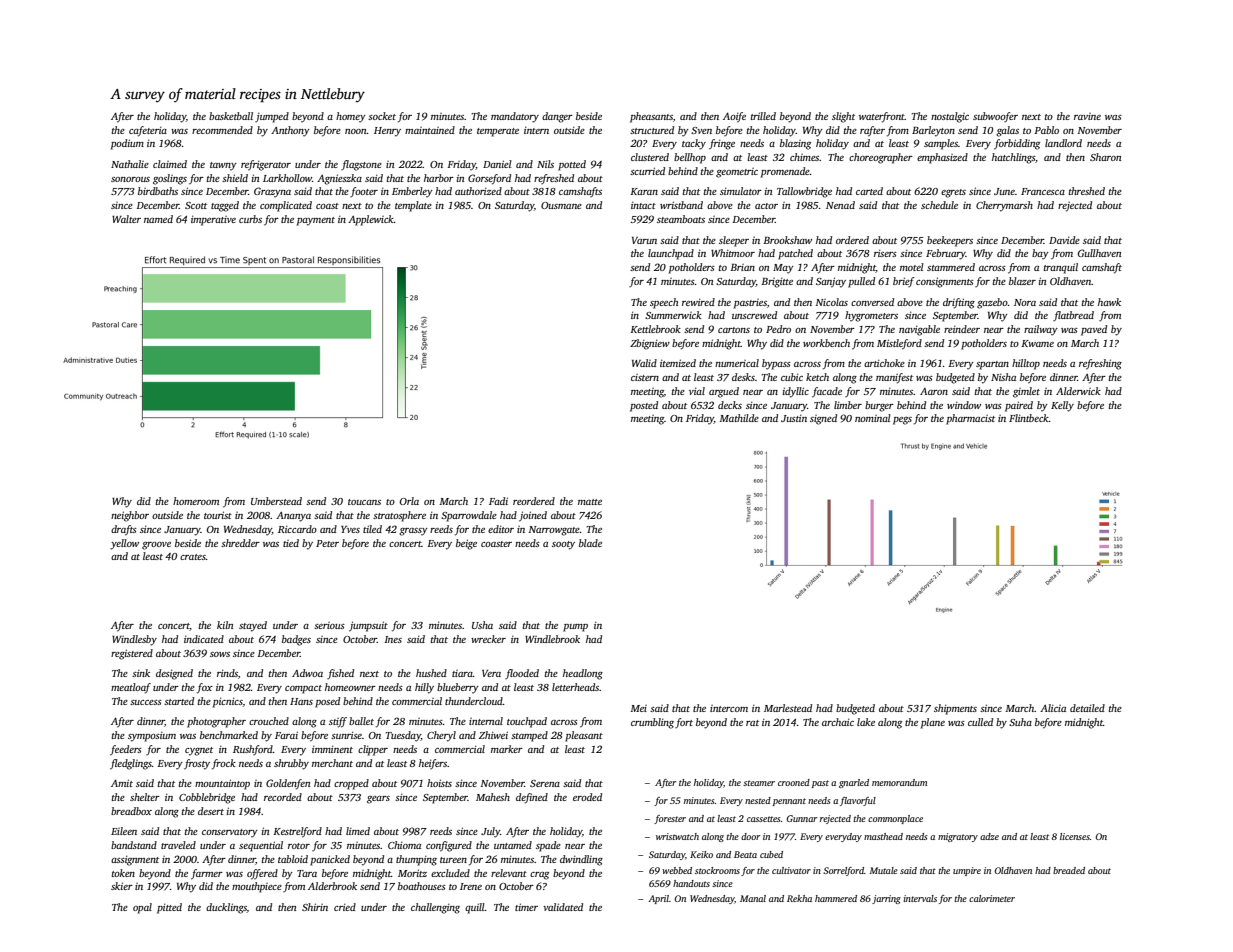 The height and width of the screenshot is (952, 1233). Describe the element at coordinates (193, 557) in the screenshot. I see `crates` at that location.
